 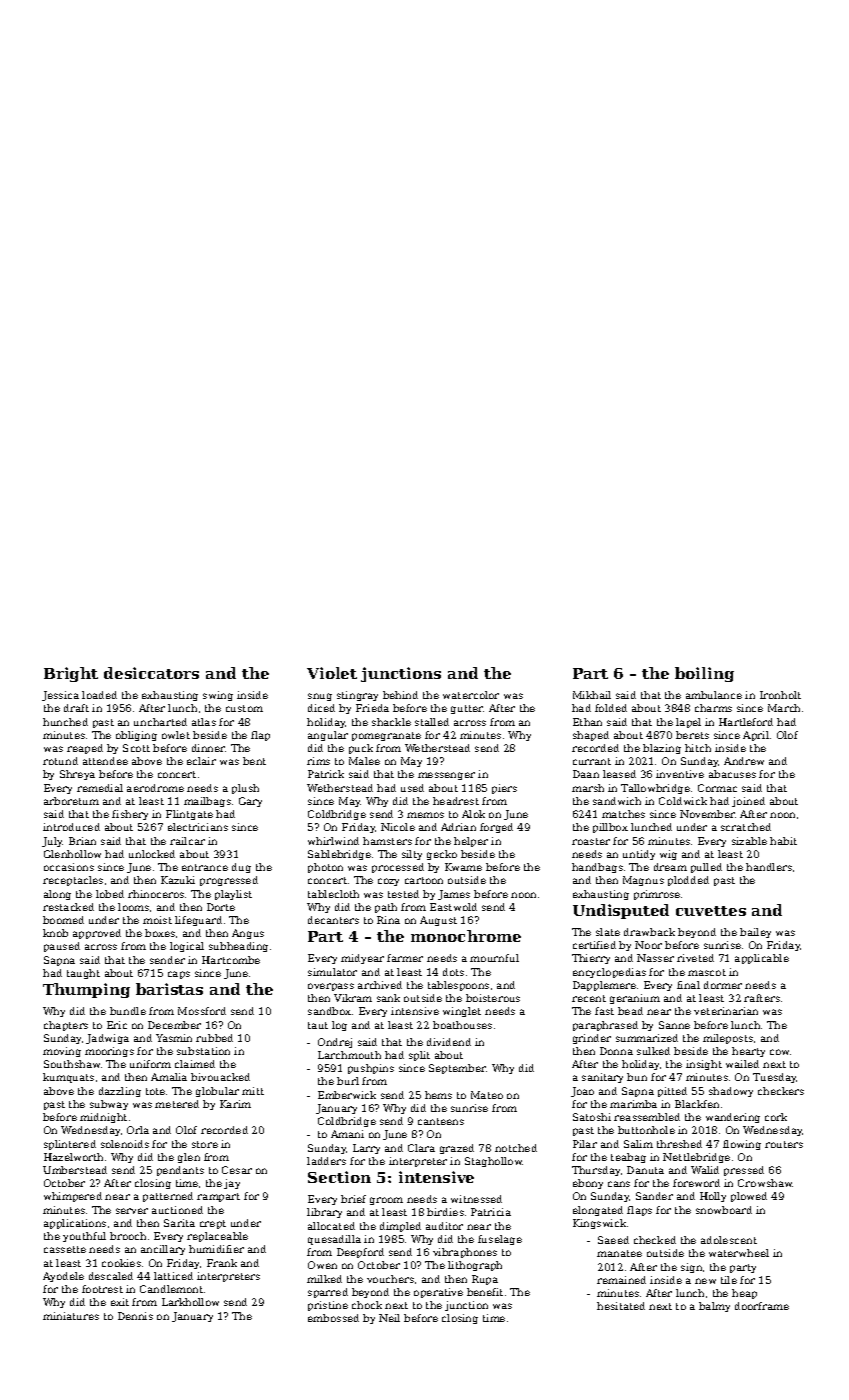 I want to click on Undisputed, so click(x=621, y=911).
